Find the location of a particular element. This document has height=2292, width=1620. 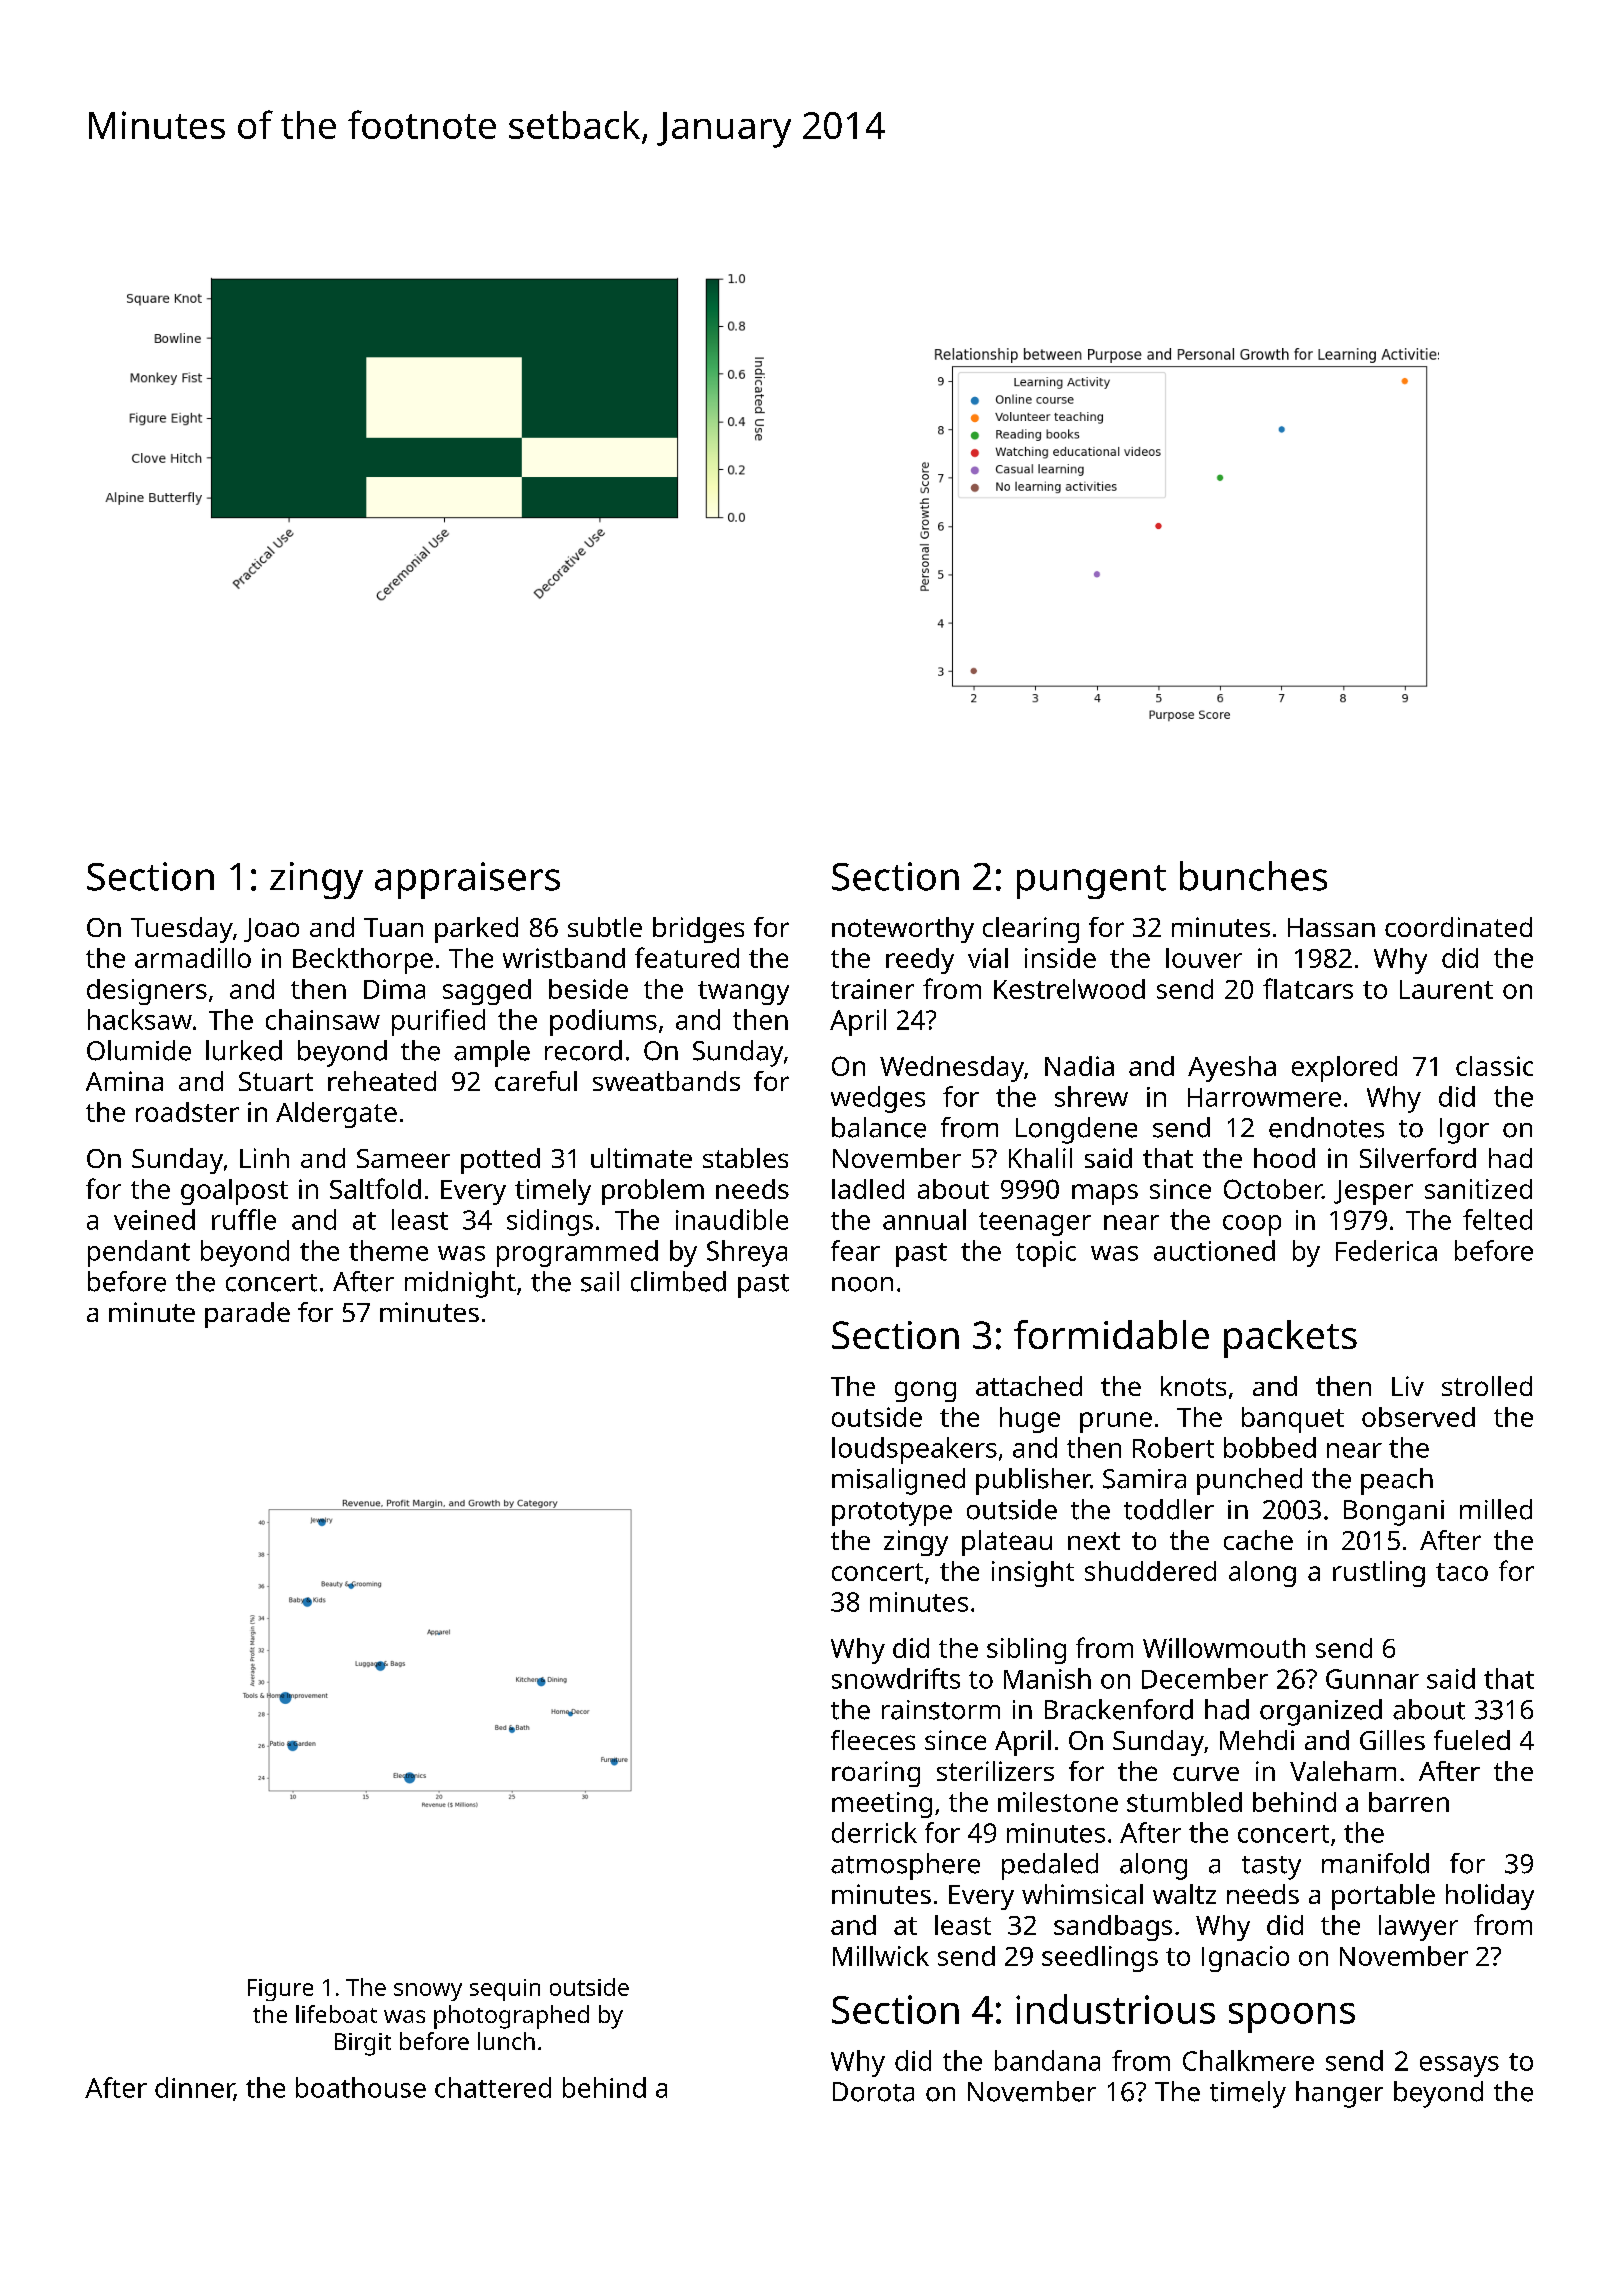

snowy is located at coordinates (428, 1992).
